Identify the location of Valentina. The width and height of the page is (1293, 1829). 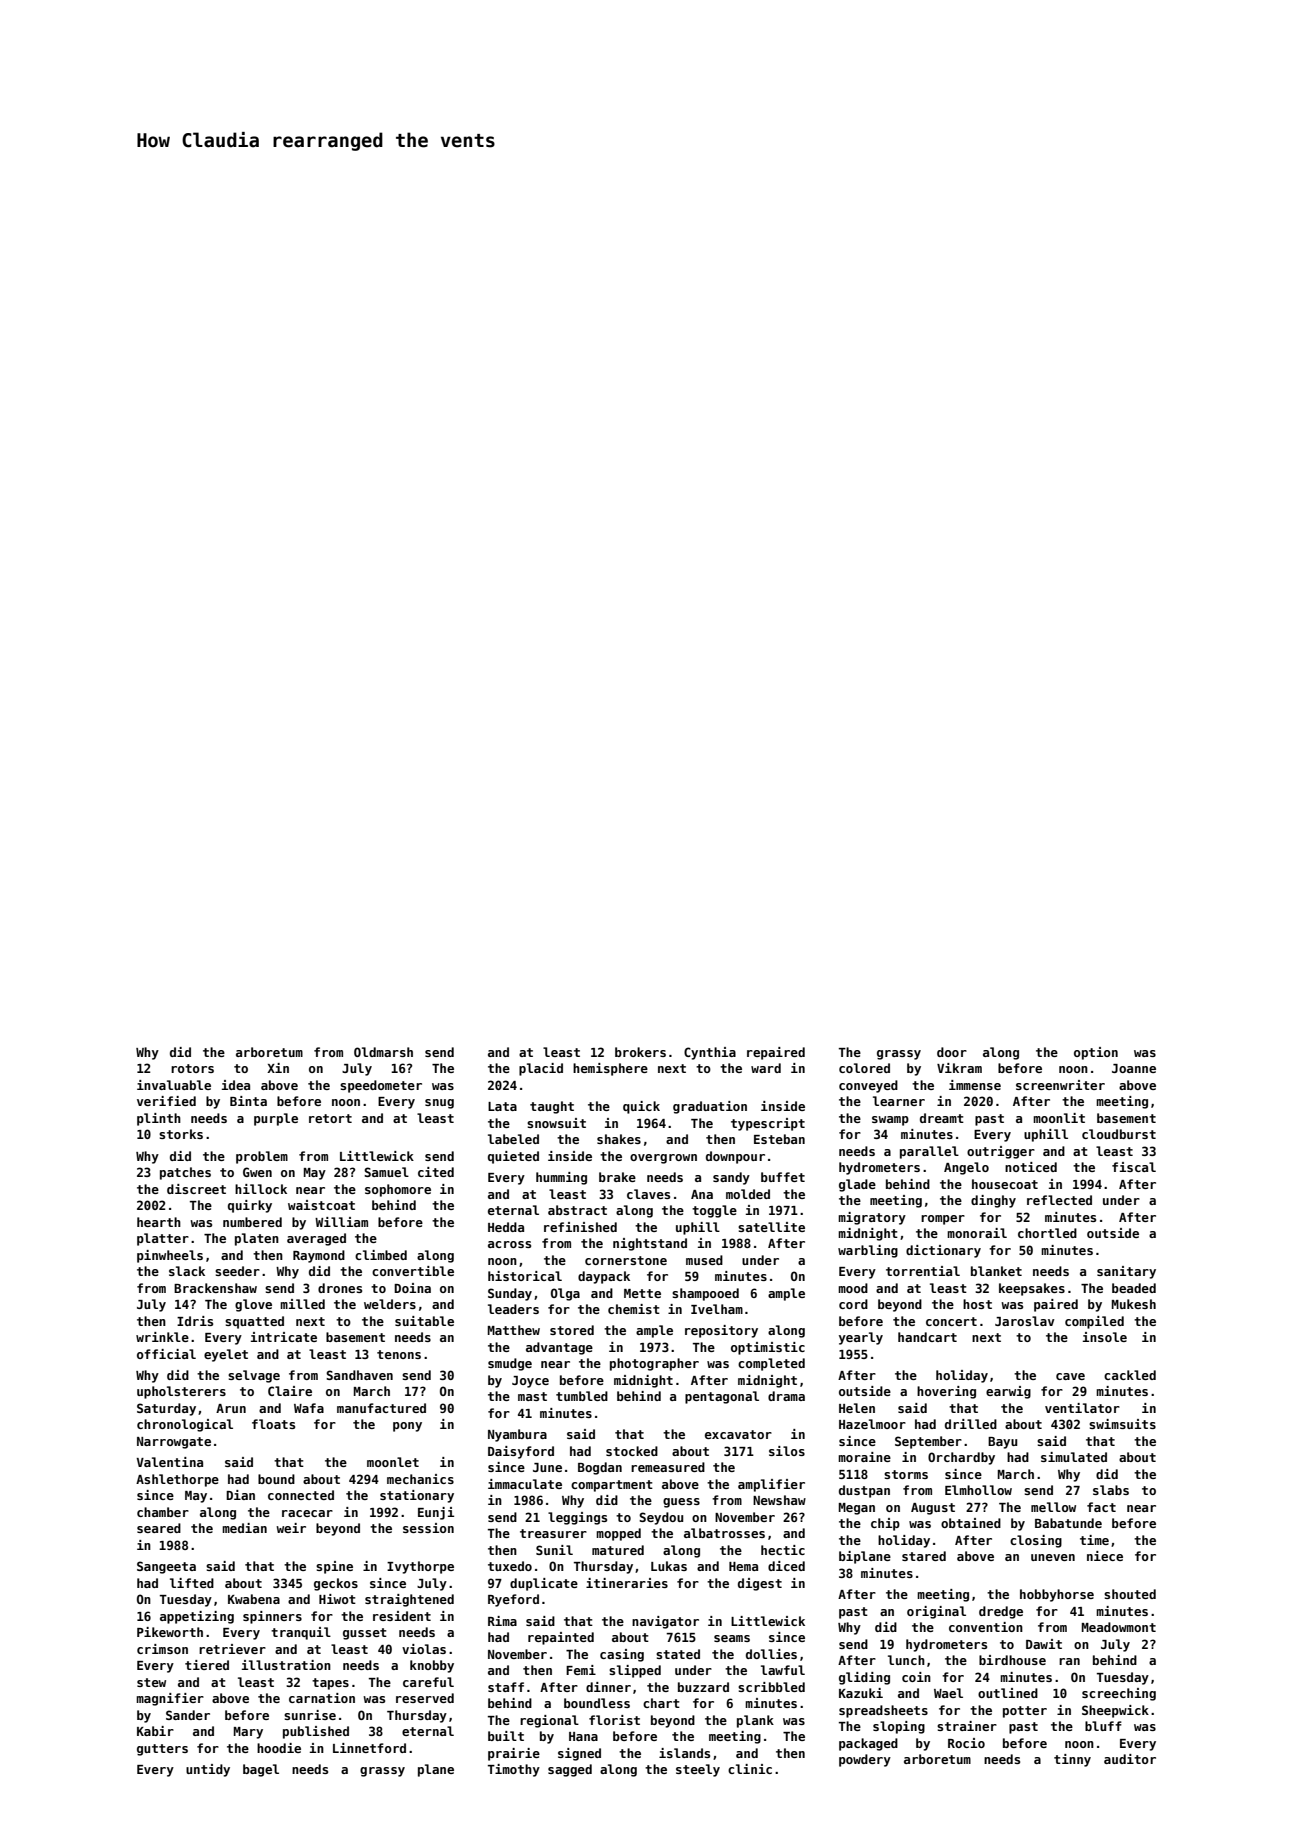
(169, 1462).
